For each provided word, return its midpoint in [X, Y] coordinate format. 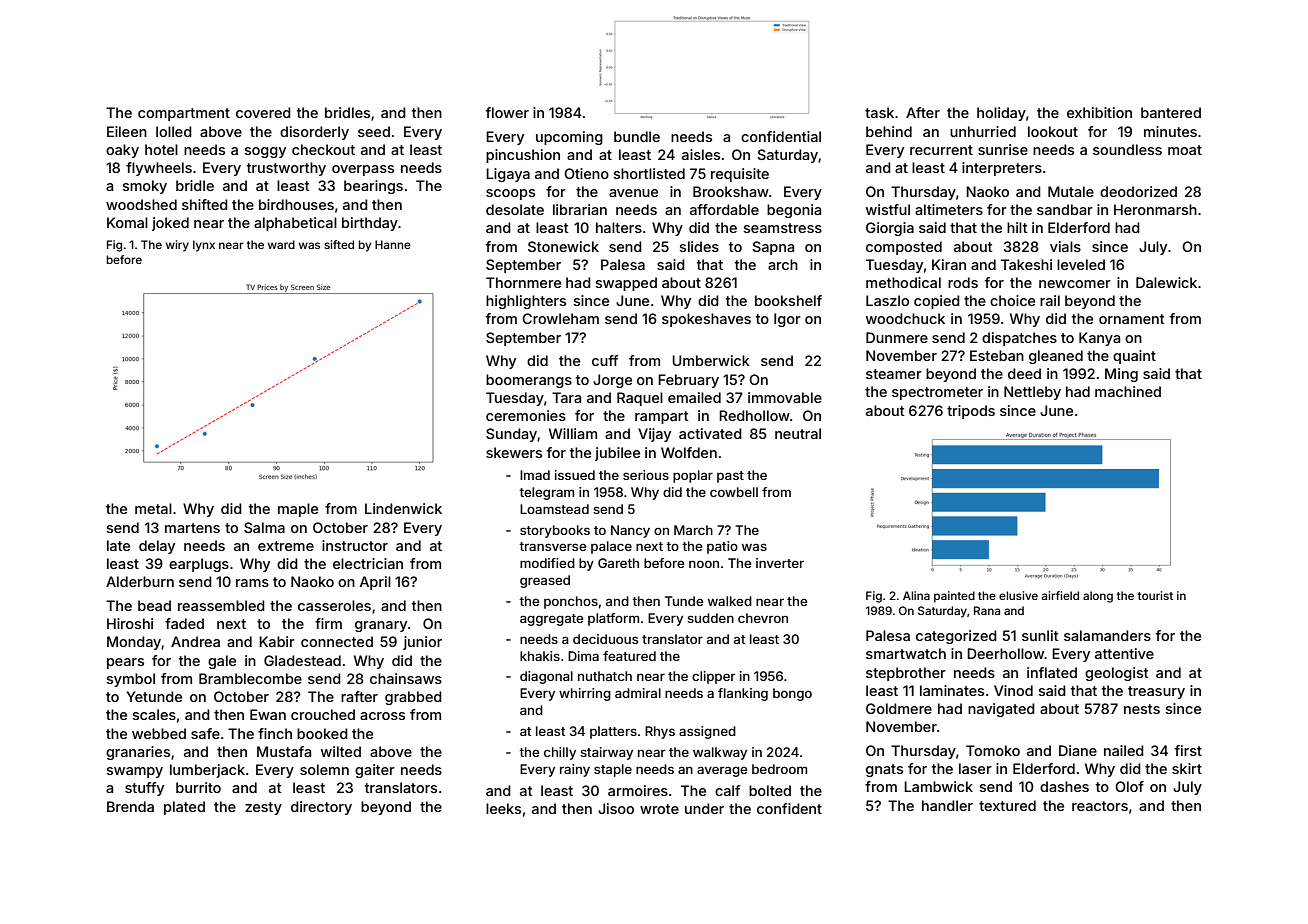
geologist [1117, 674]
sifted [339, 244]
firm [328, 623]
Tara [566, 397]
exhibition [1099, 112]
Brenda [130, 806]
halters [619, 227]
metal [153, 508]
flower [507, 112]
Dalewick [1166, 282]
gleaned [1056, 357]
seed [374, 131]
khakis [540, 656]
